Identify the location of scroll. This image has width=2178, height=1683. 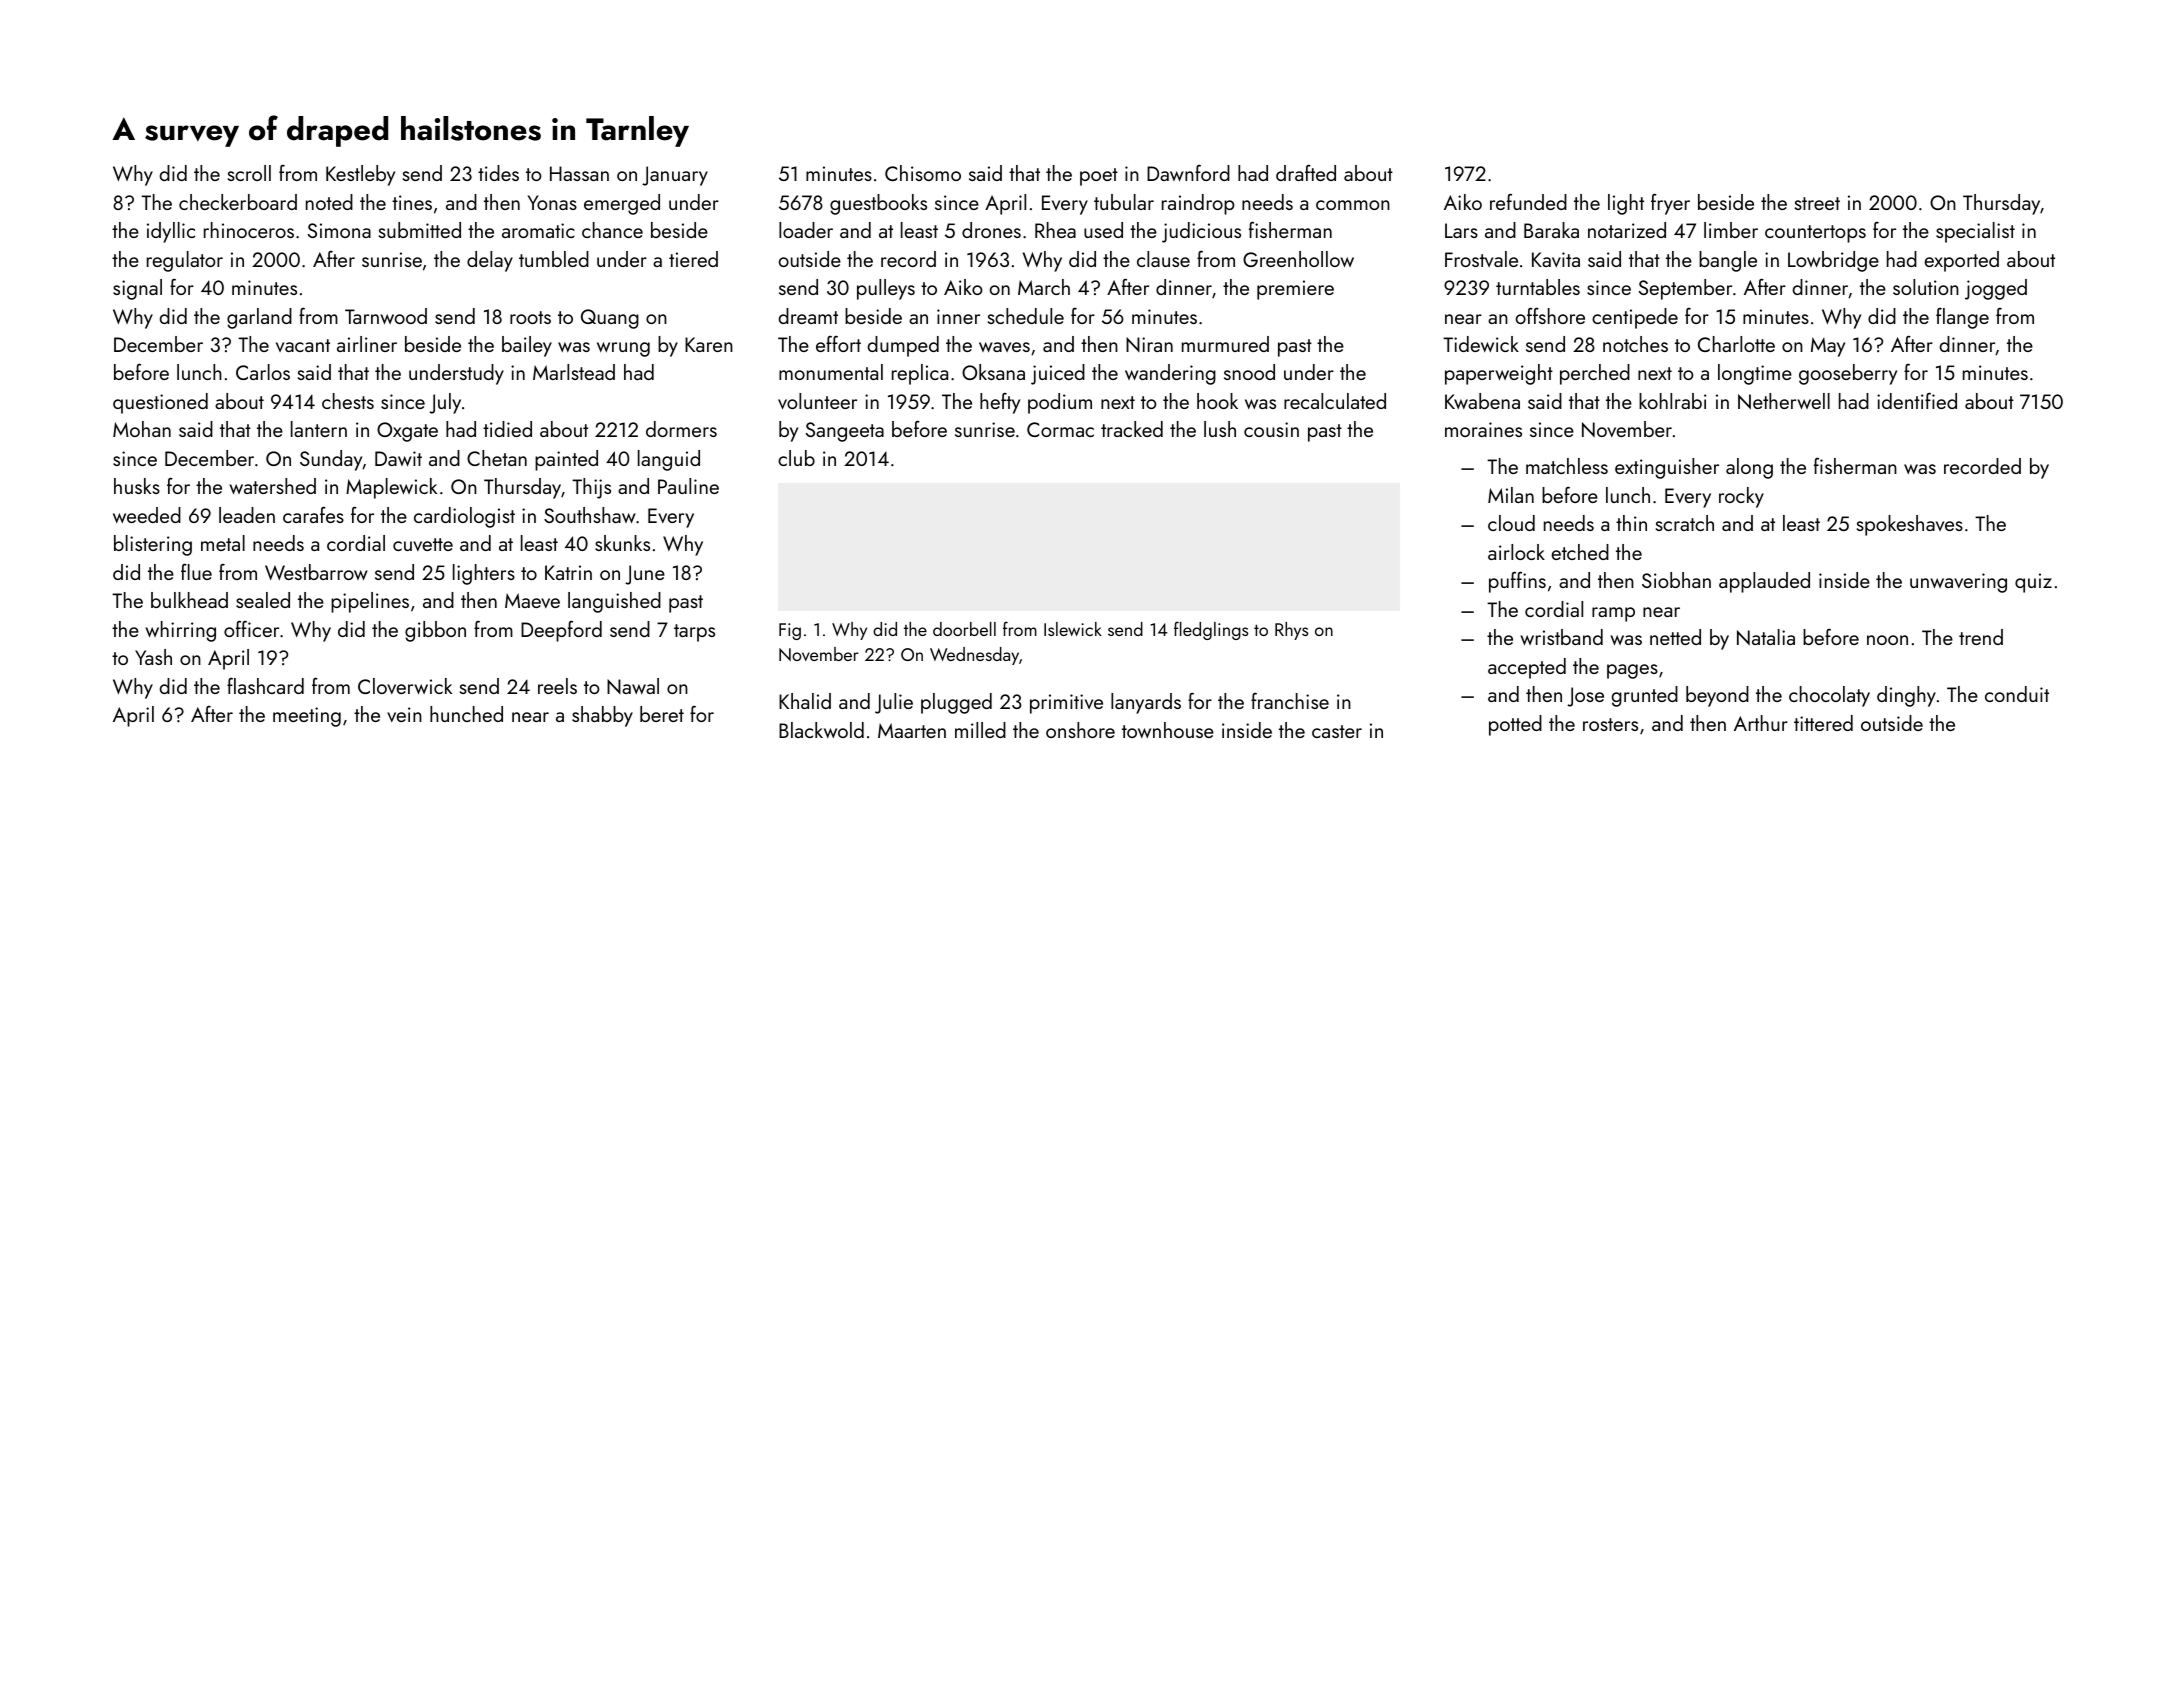
(249, 173).
